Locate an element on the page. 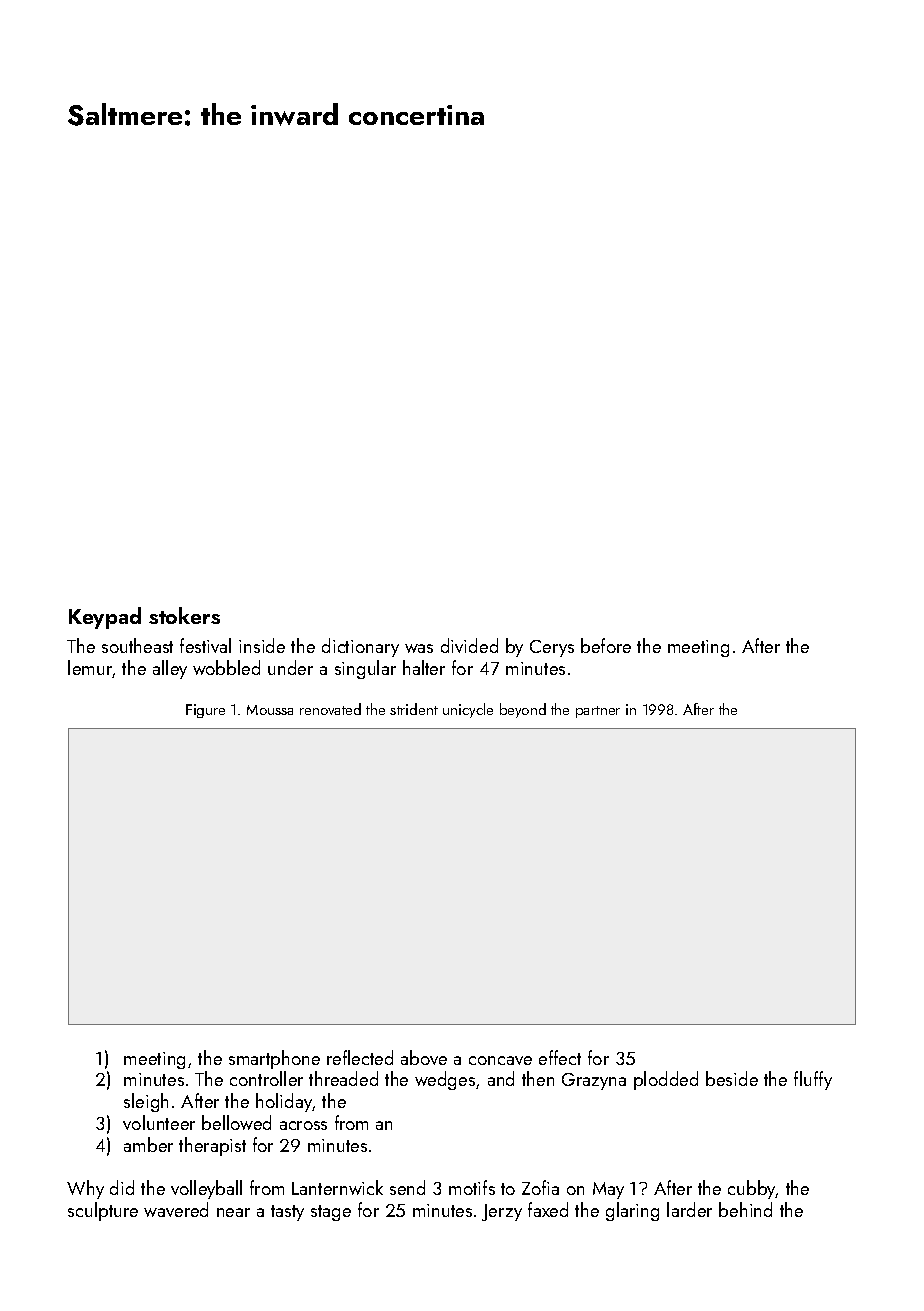 The image size is (924, 1311). beyond is located at coordinates (523, 710).
